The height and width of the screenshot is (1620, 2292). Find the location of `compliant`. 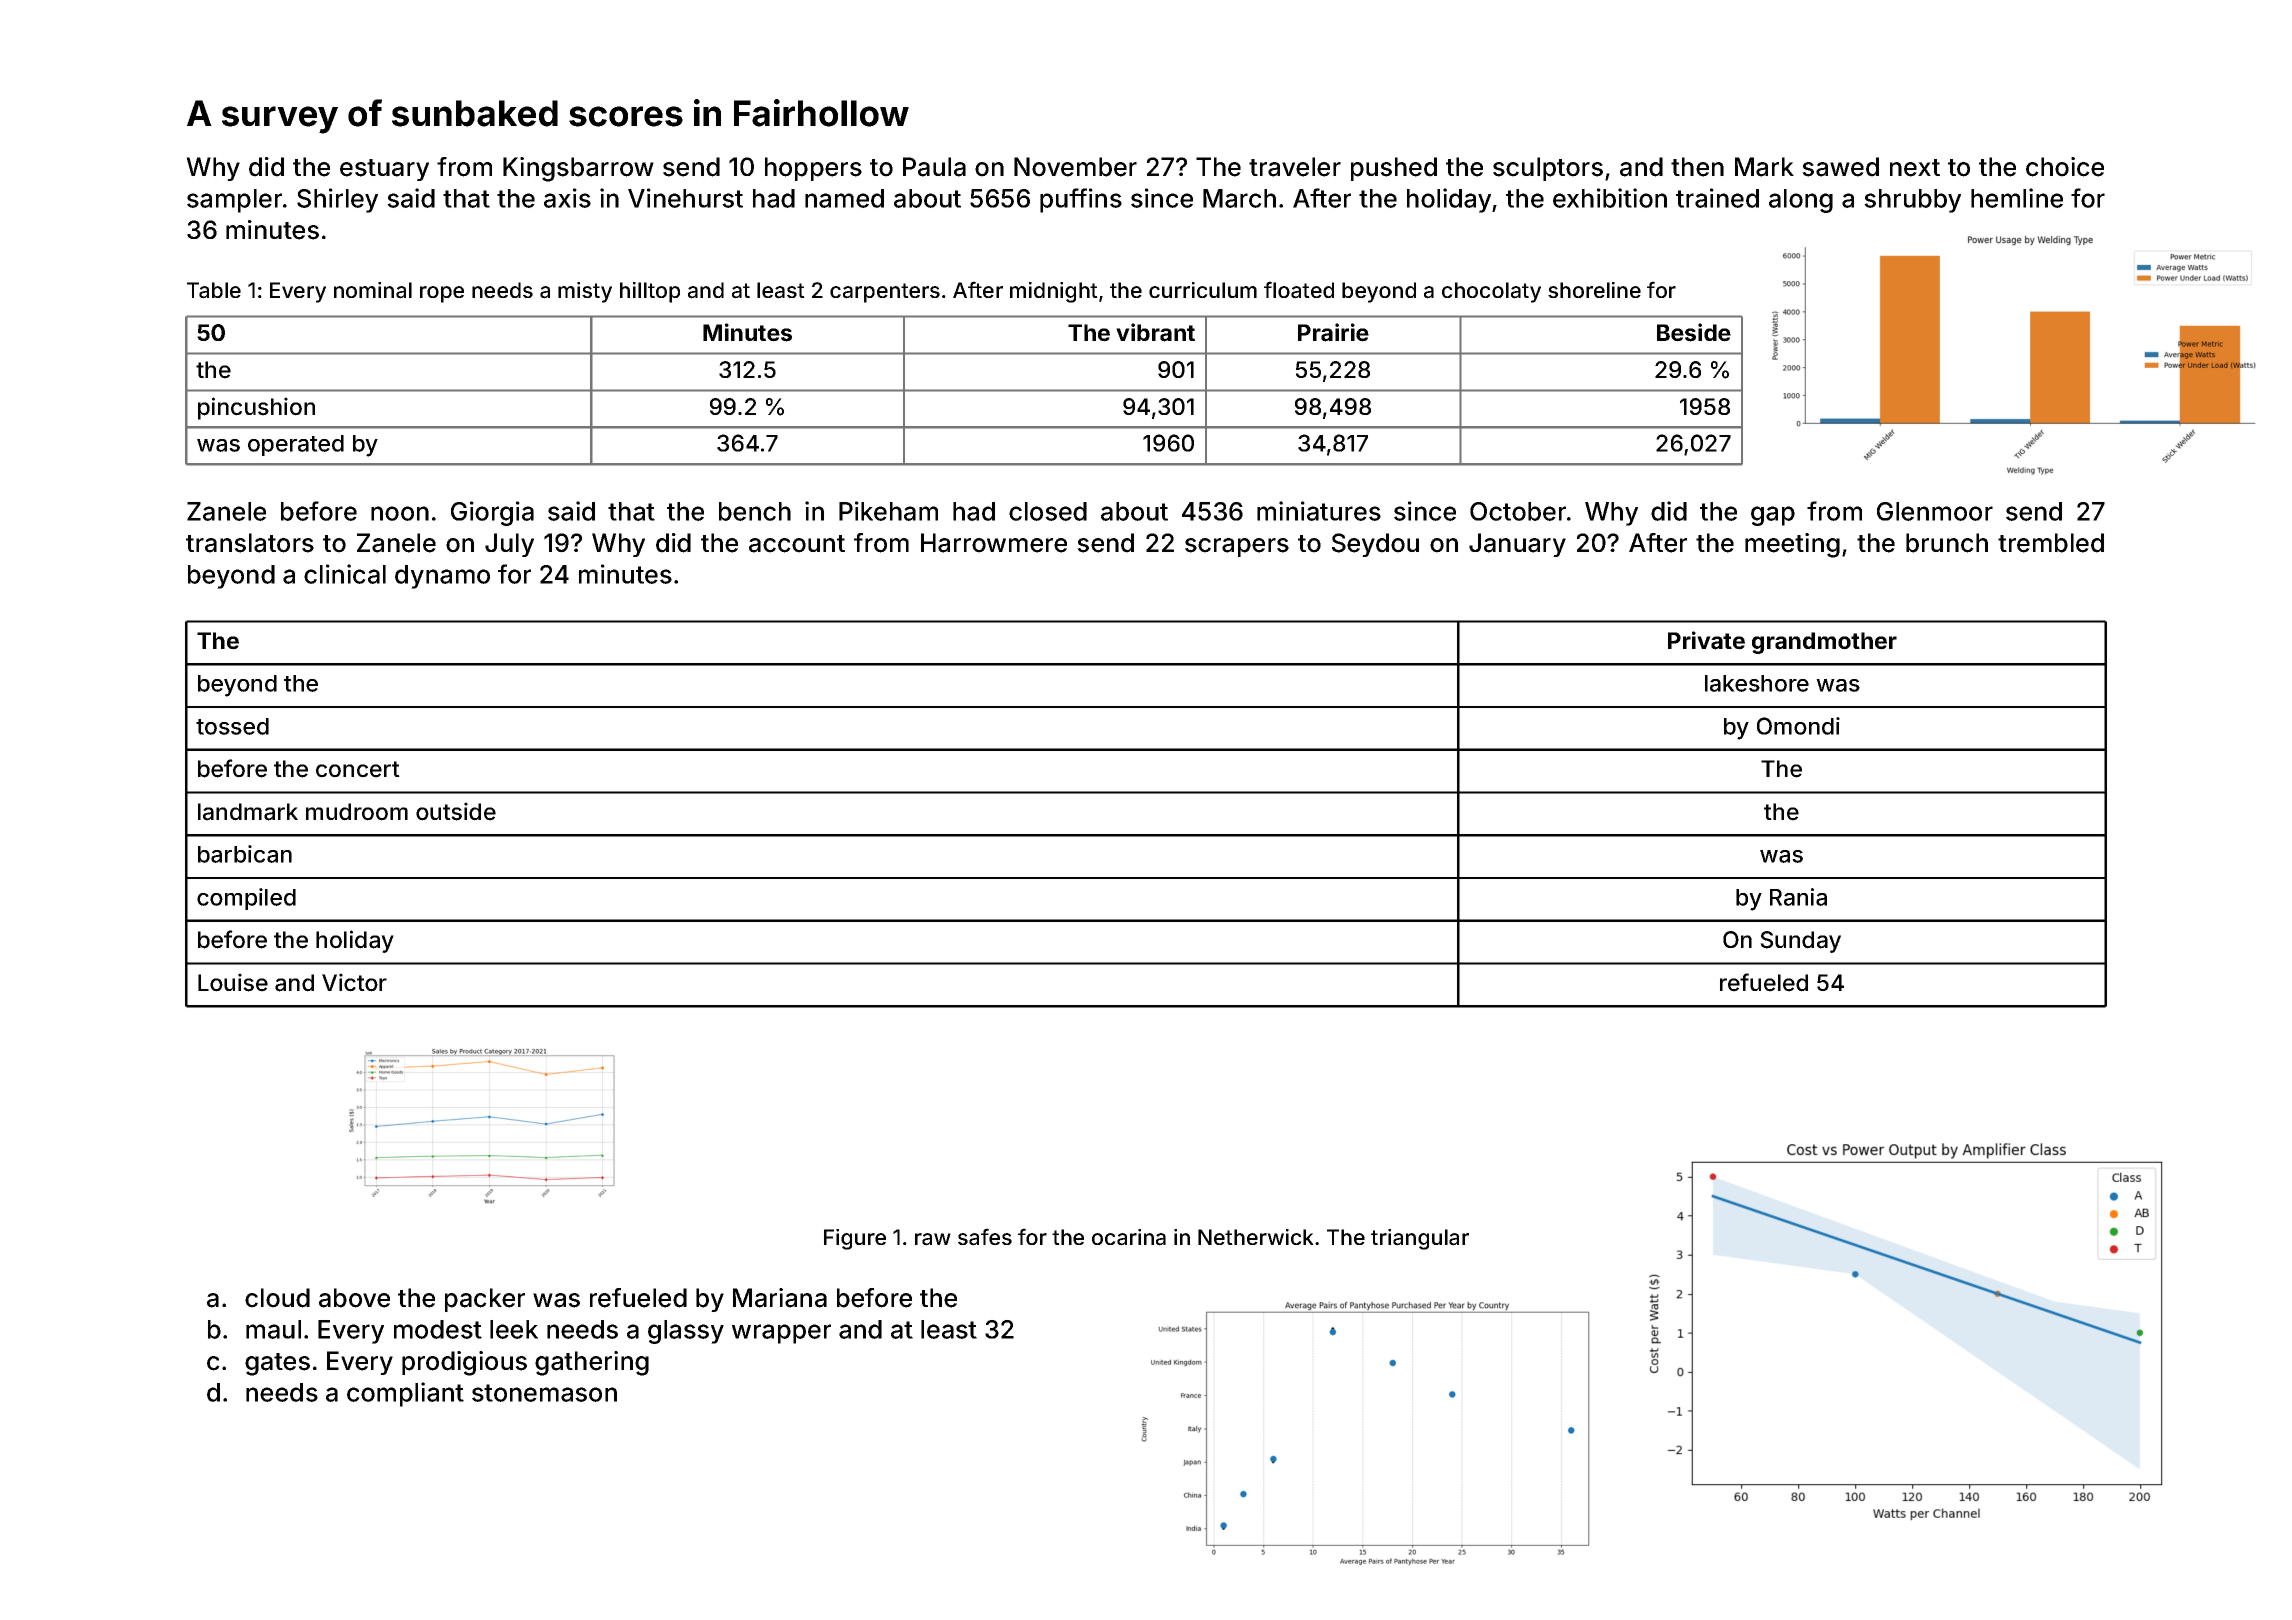

compliant is located at coordinates (405, 1394).
